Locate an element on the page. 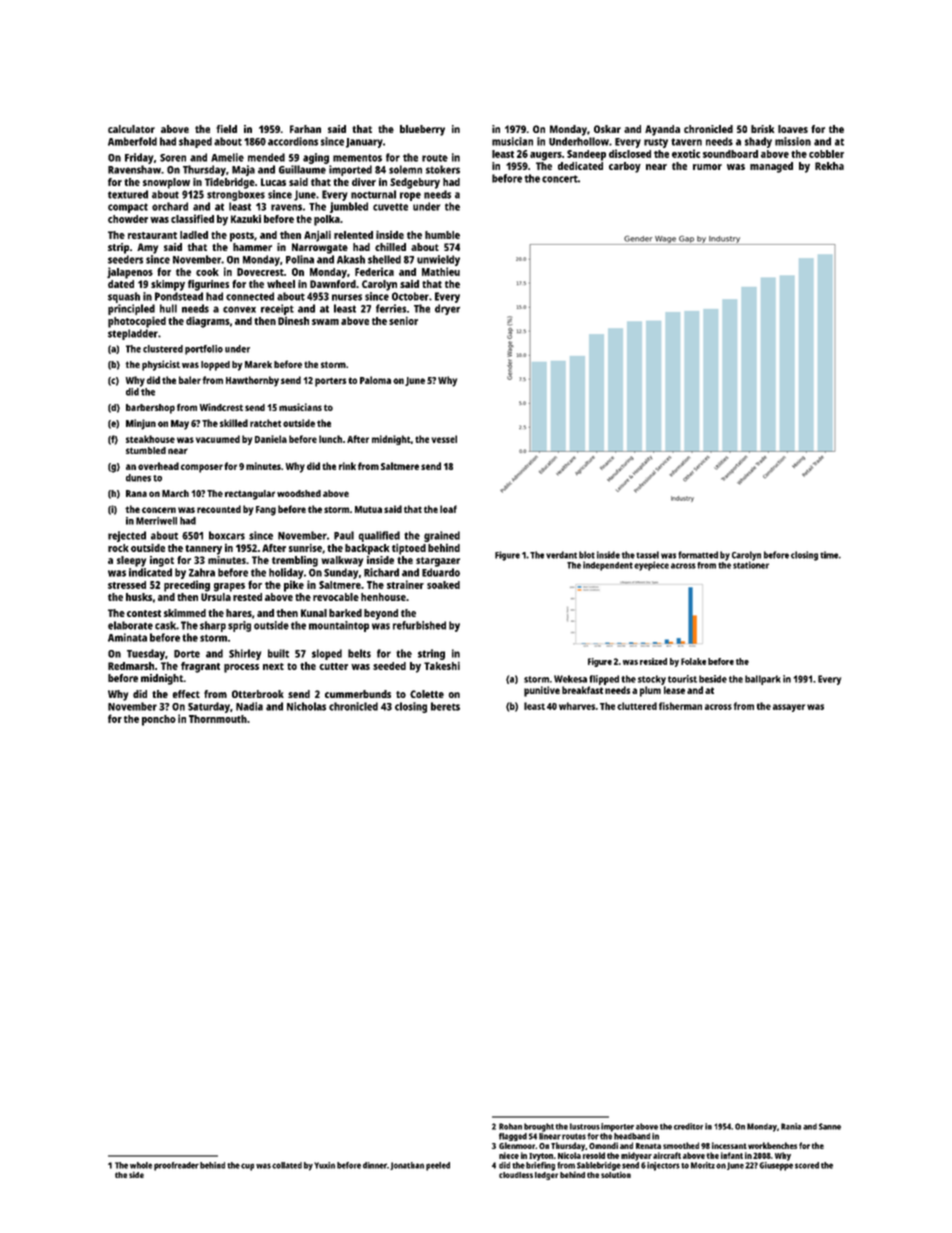  creditor is located at coordinates (688, 1126).
